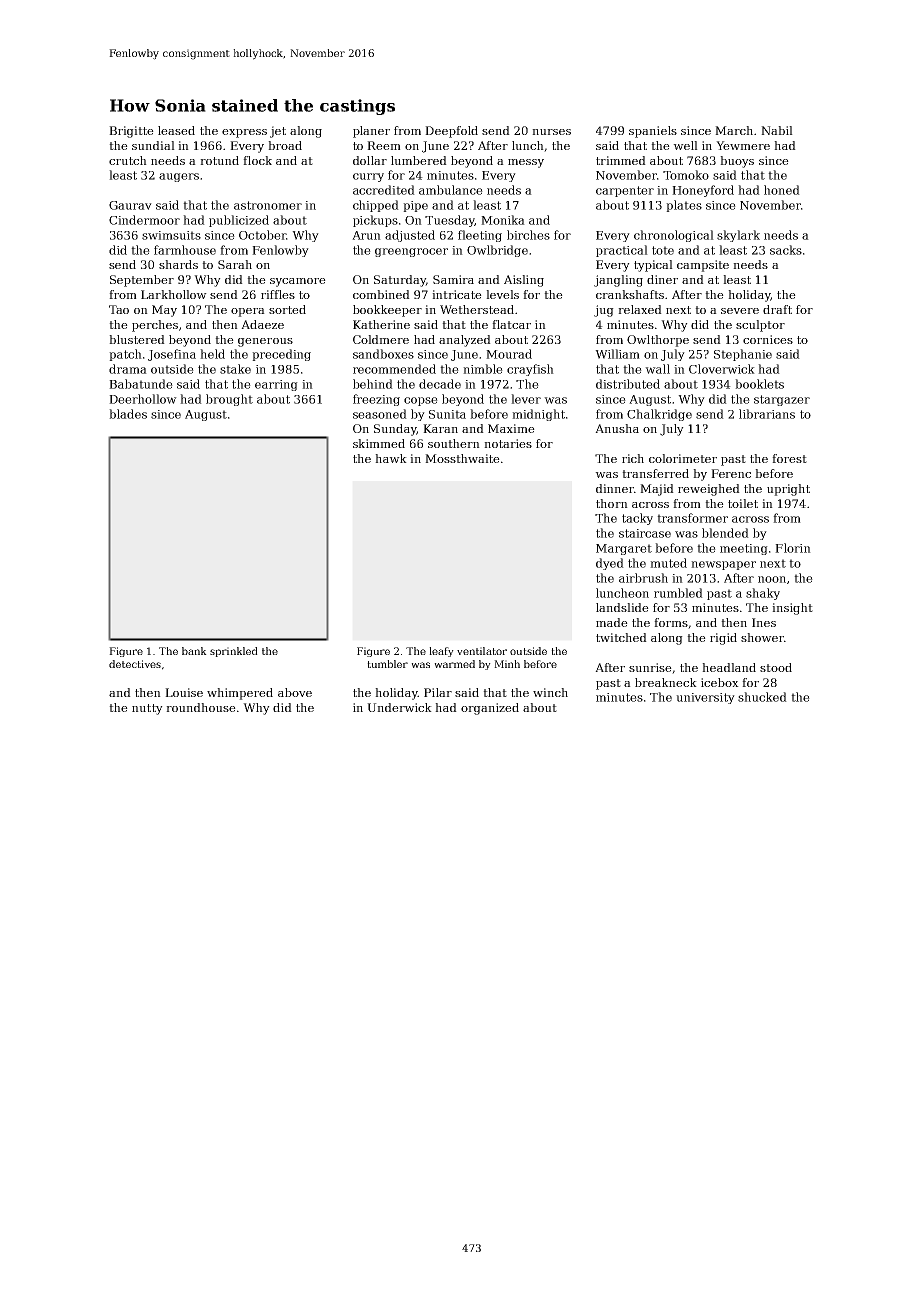 The image size is (924, 1308). I want to click on nurses, so click(551, 132).
